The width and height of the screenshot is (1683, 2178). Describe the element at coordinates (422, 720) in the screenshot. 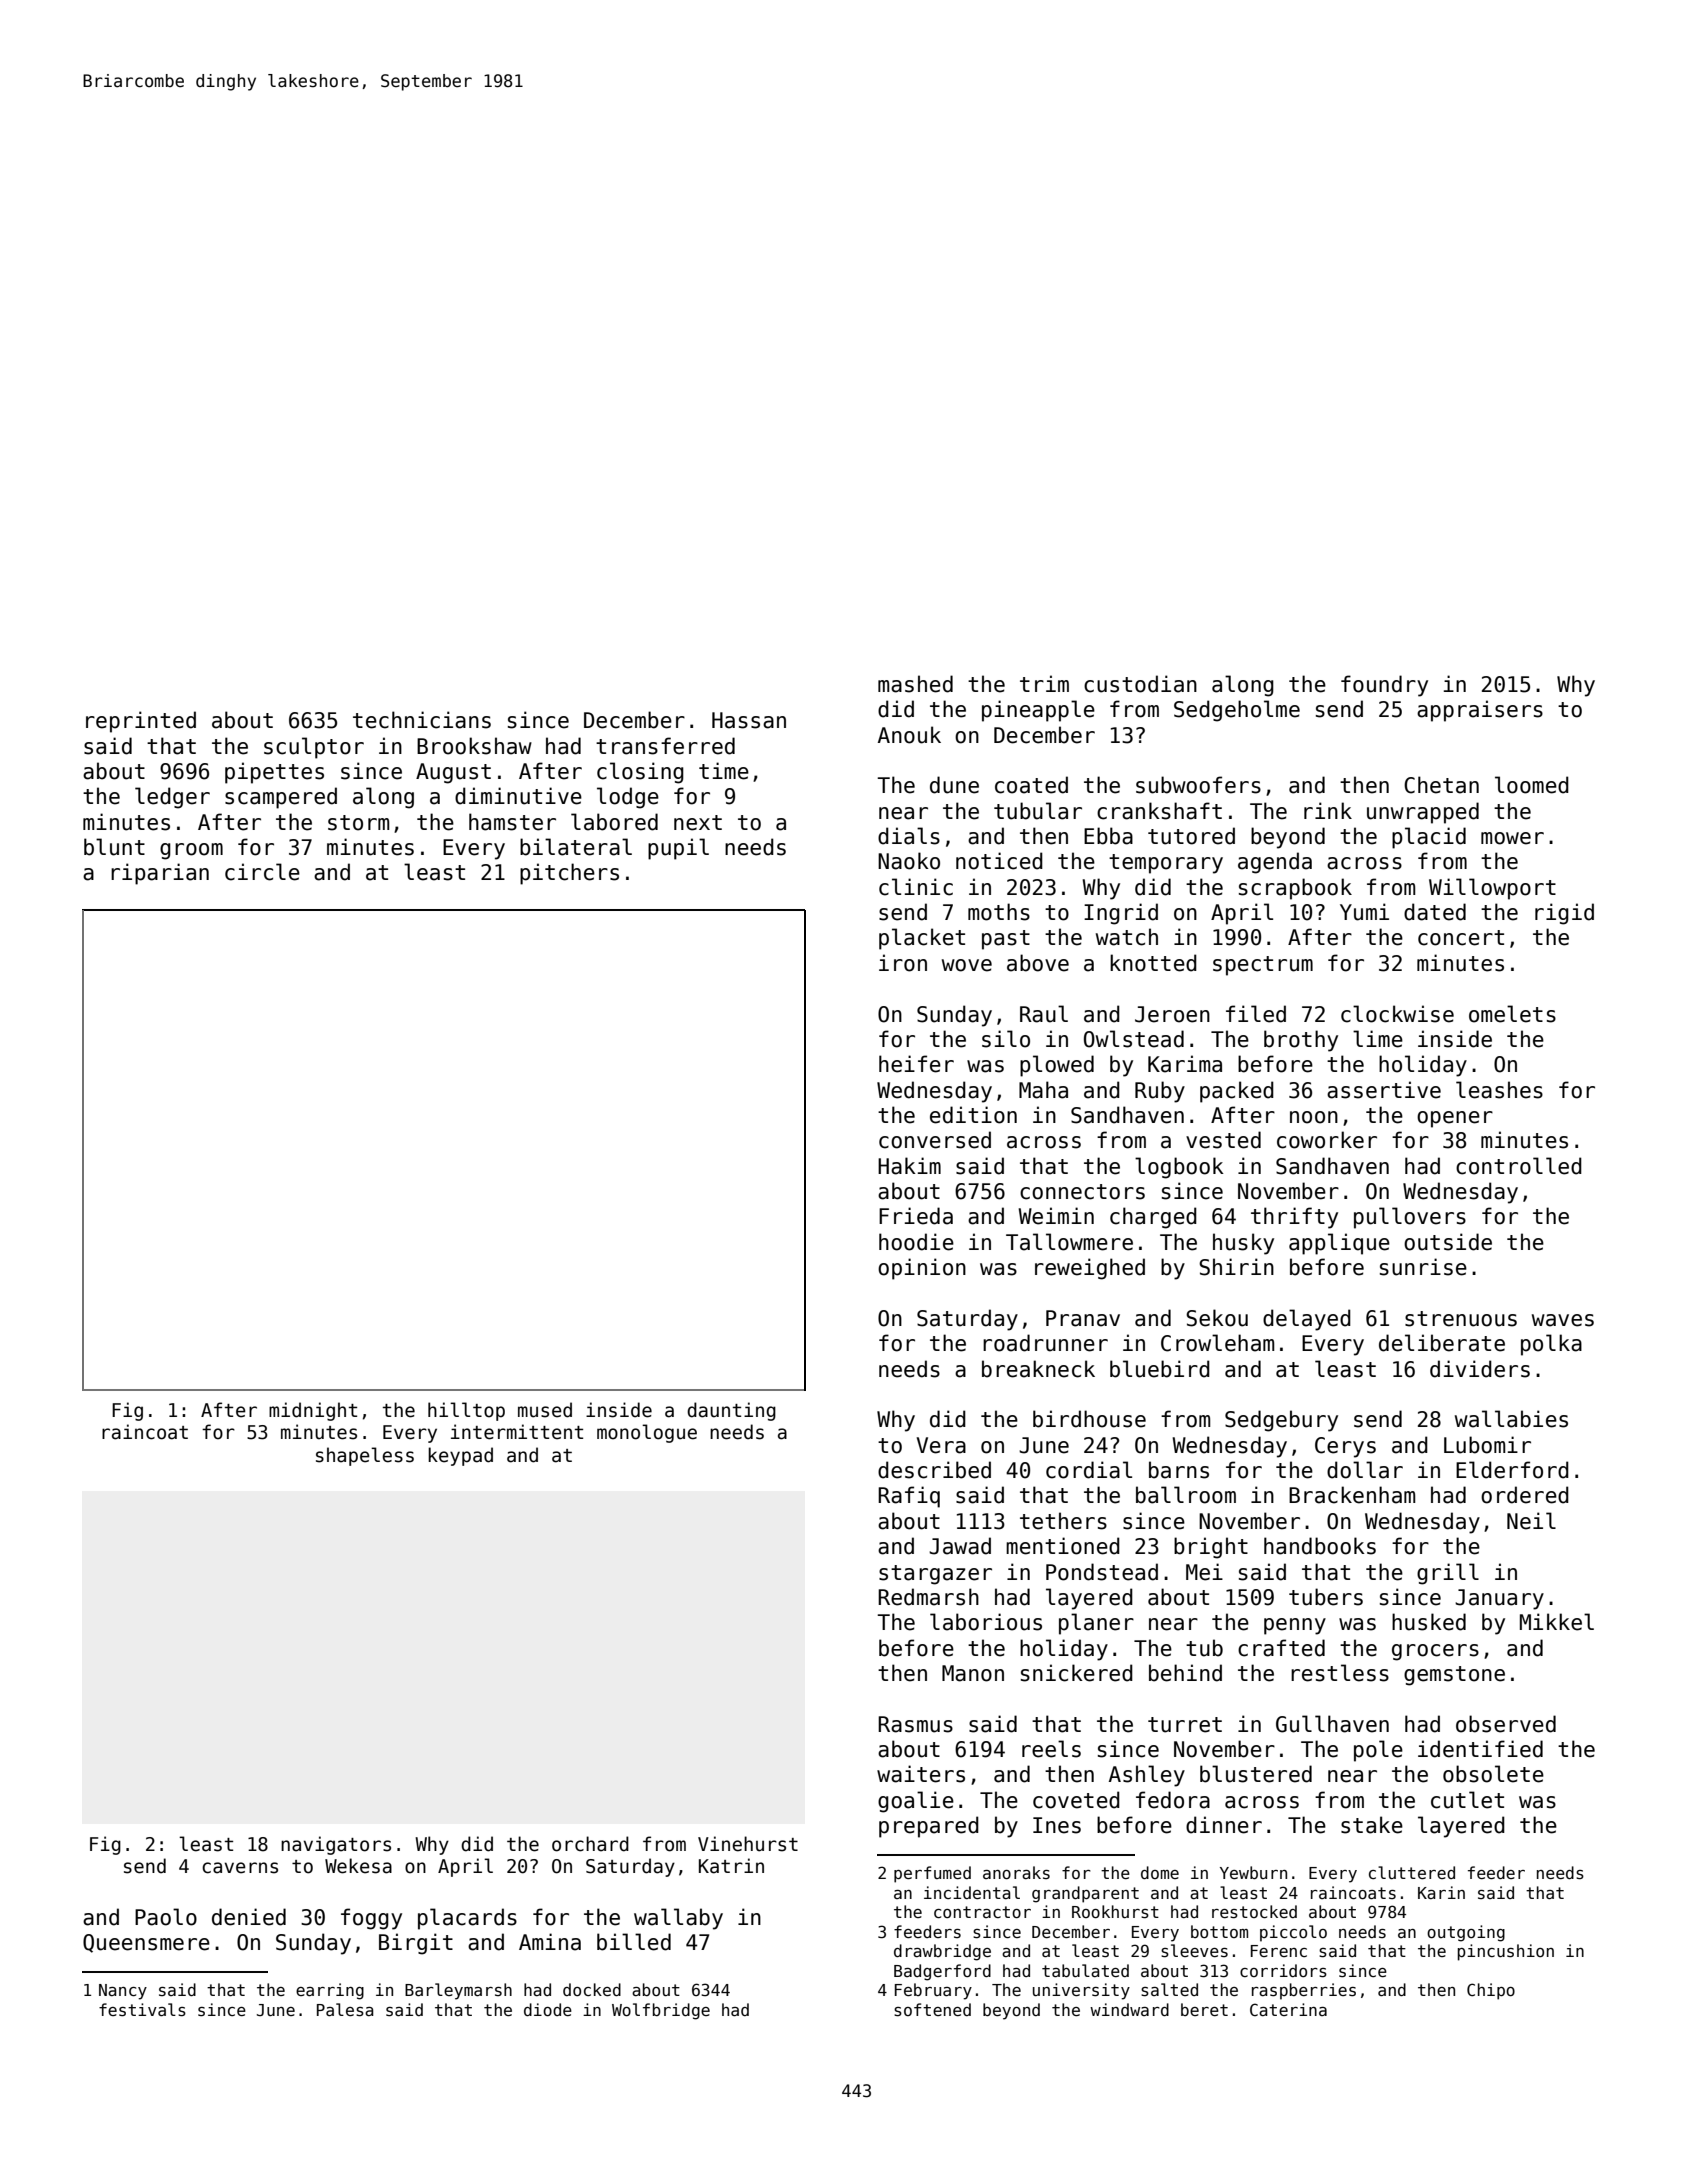

I see `technicians` at that location.
